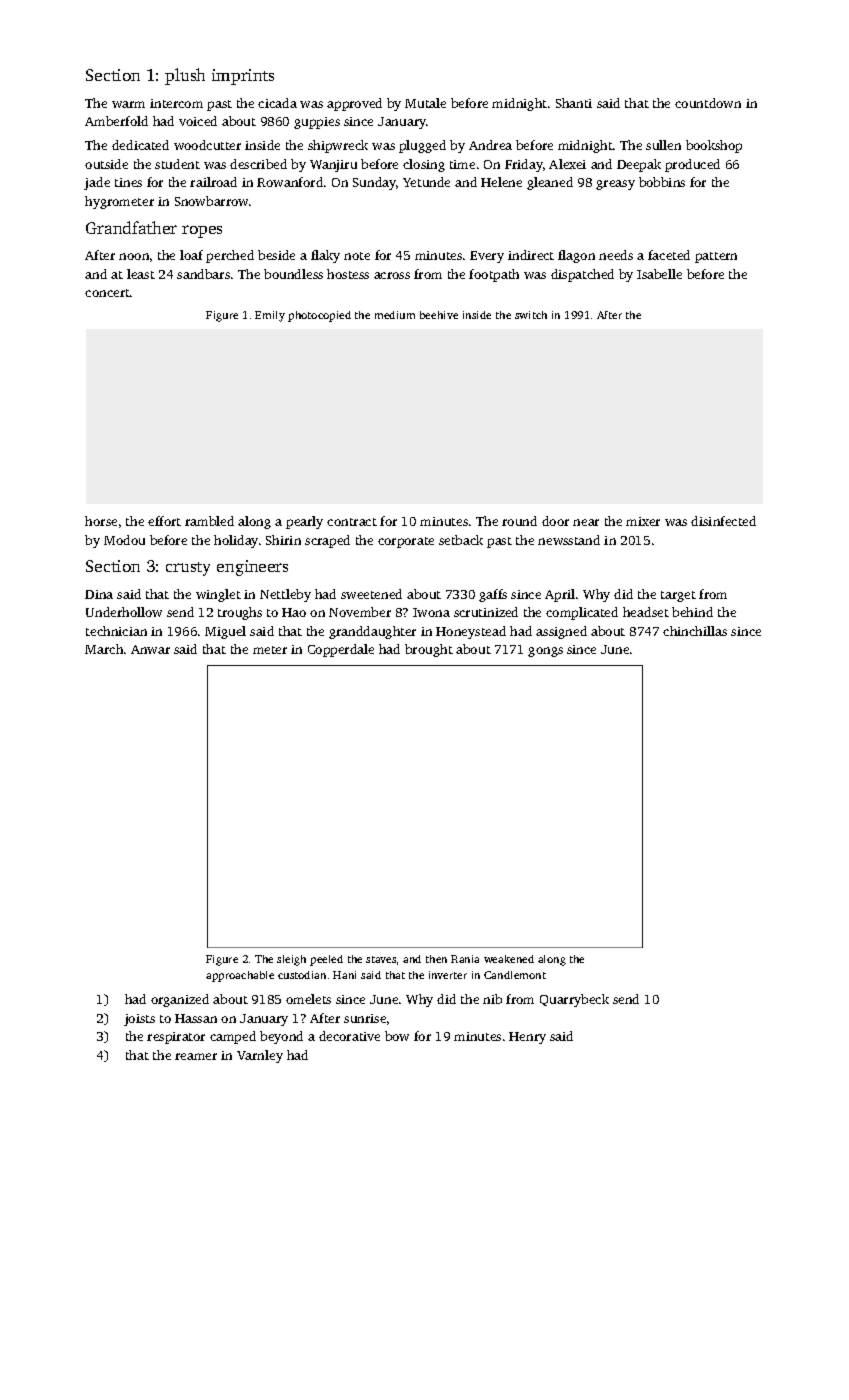 The image size is (849, 1400). Describe the element at coordinates (107, 293) in the page. I see `concert` at that location.
